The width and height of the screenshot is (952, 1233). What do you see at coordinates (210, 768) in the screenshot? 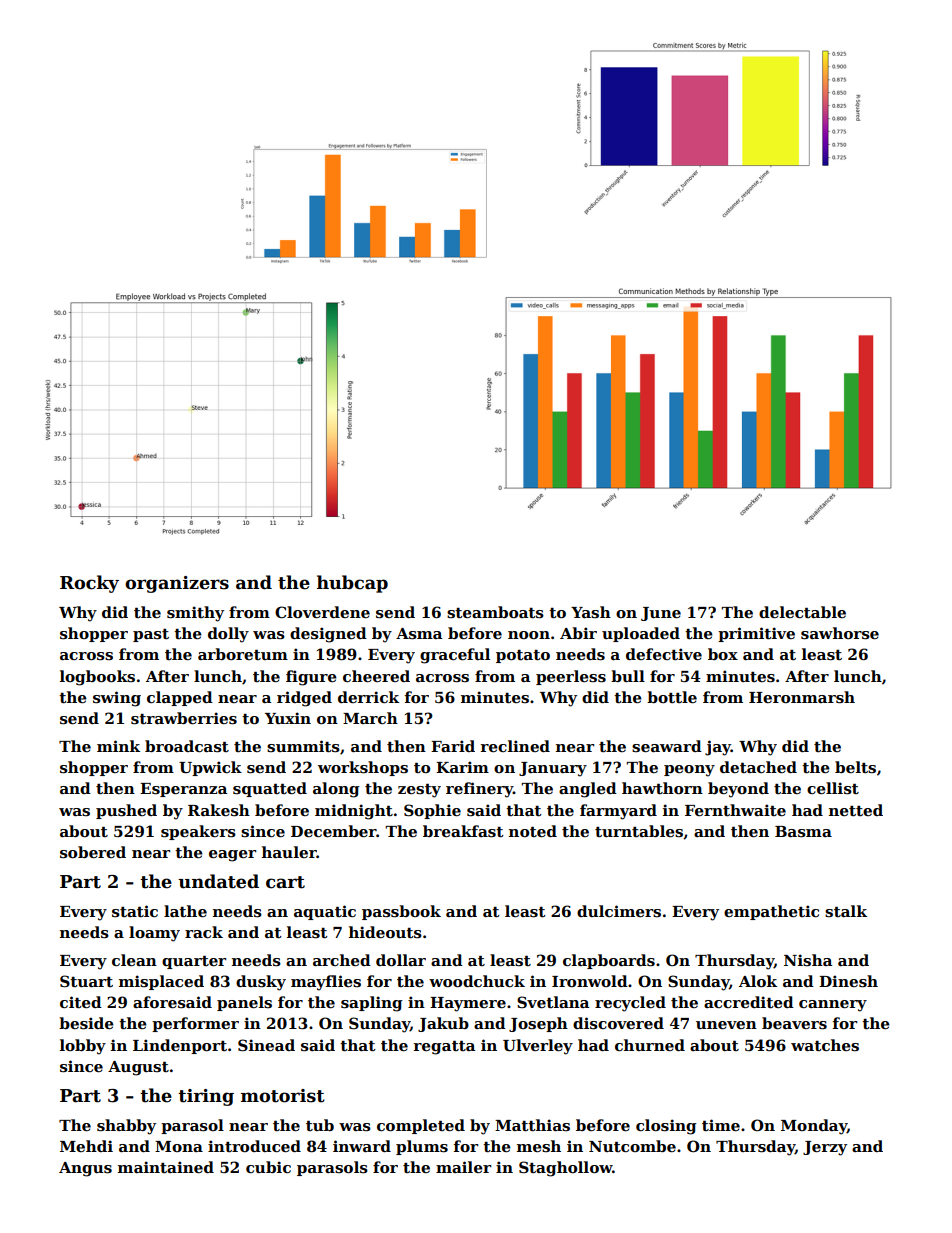
I see `Upwick` at bounding box center [210, 768].
